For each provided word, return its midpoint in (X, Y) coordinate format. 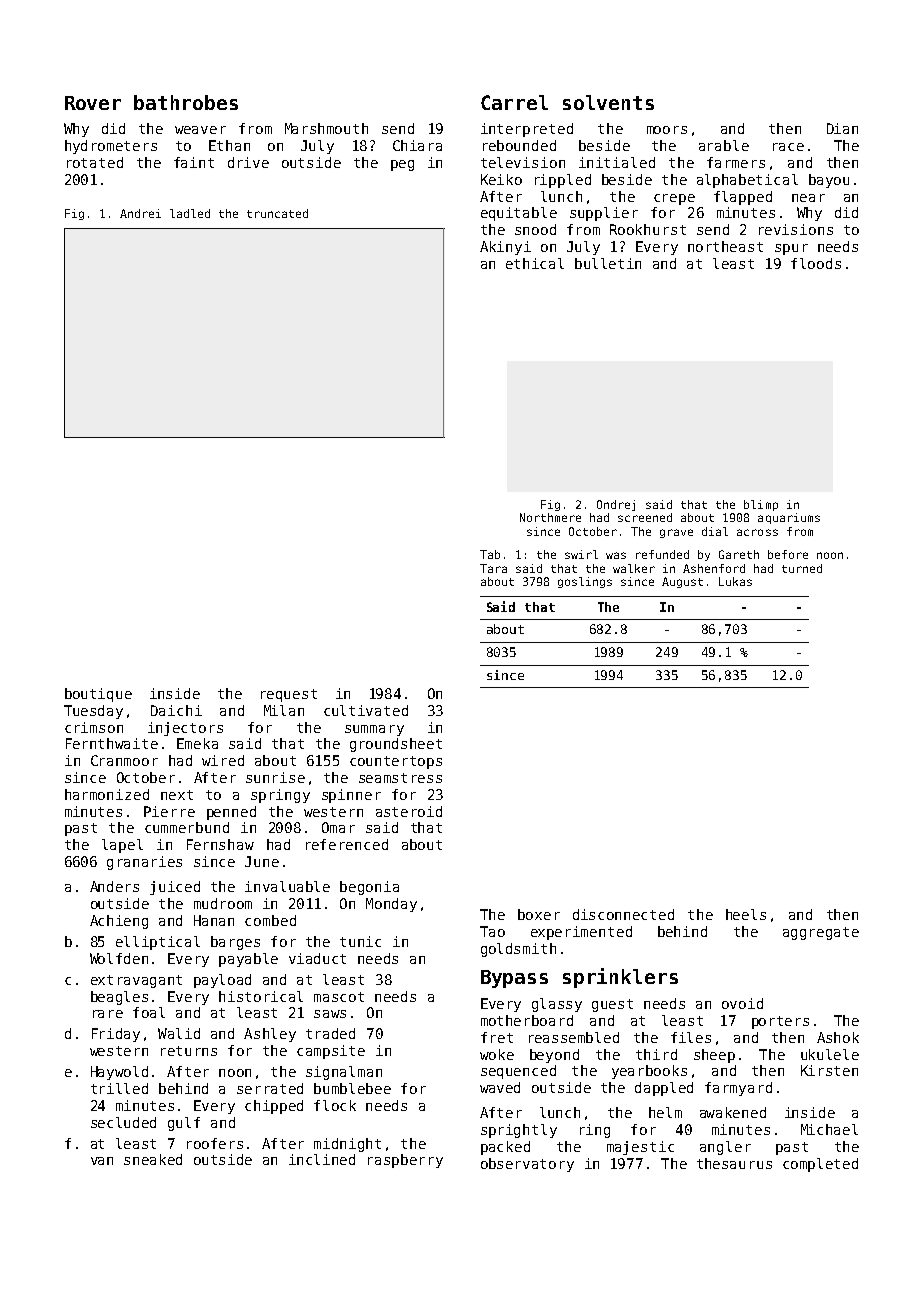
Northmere (550, 517)
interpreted (527, 130)
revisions (796, 229)
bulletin (608, 263)
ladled (190, 213)
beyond (554, 1056)
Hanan (214, 920)
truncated (277, 213)
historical (261, 996)
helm (665, 1112)
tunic (360, 941)
